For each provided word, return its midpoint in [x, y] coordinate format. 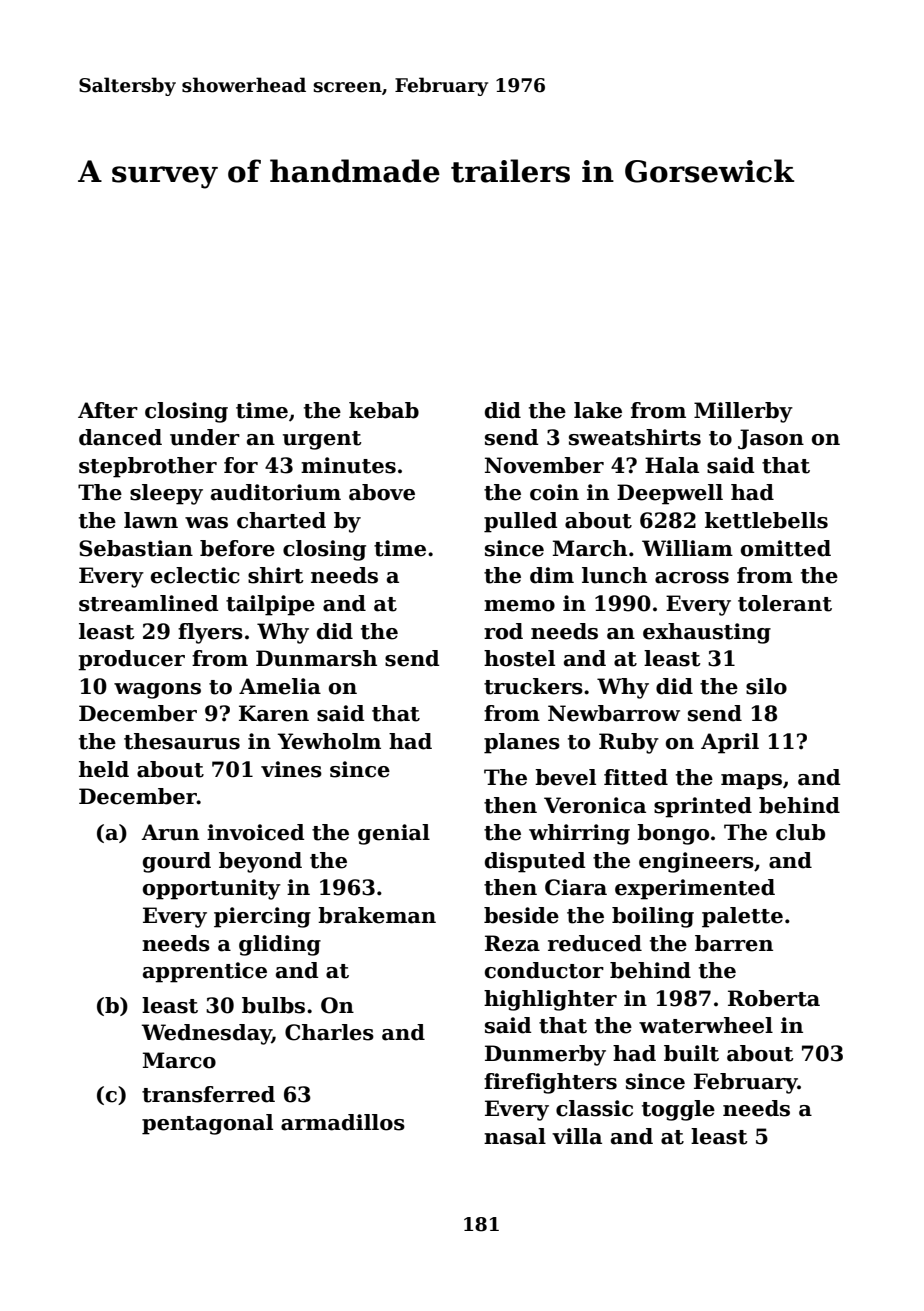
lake [598, 410]
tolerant [785, 603]
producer [131, 660]
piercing [262, 917]
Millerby [743, 412]
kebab [384, 410]
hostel [519, 658]
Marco [179, 1060]
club [800, 832]
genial [394, 834]
